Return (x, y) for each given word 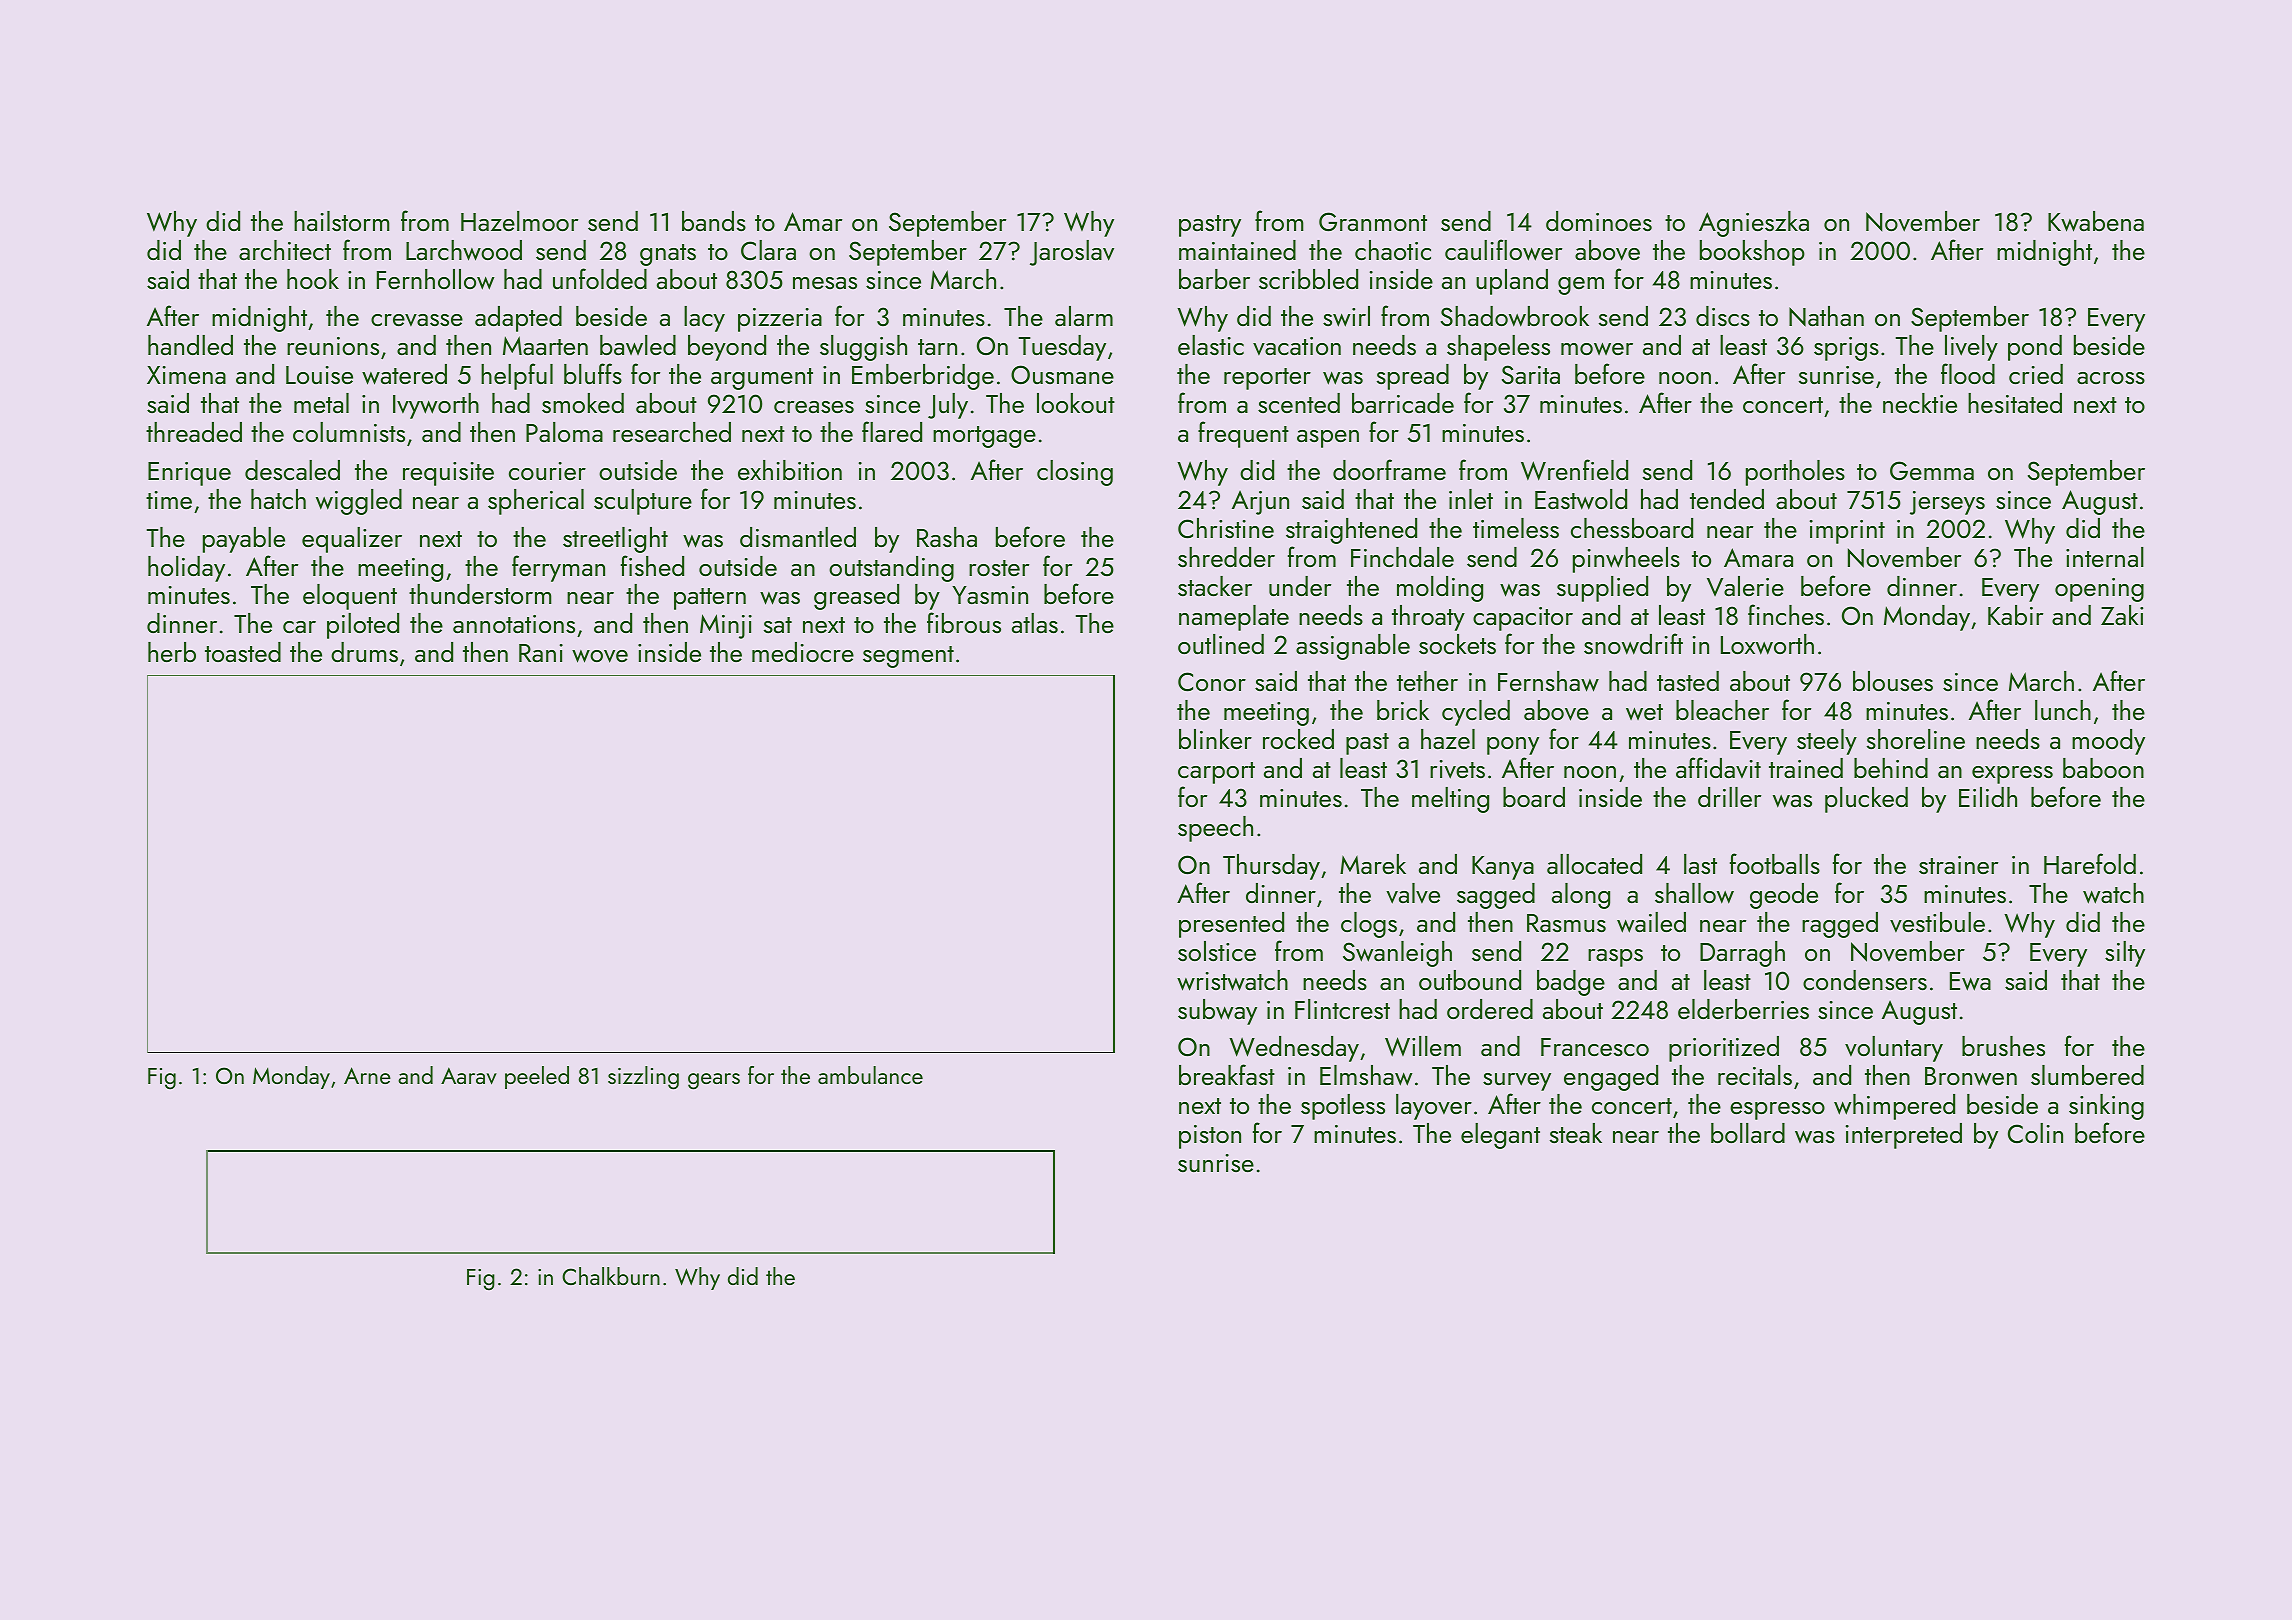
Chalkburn (611, 1276)
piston (1210, 1137)
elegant (1500, 1136)
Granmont (1373, 221)
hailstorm (341, 221)
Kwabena (2096, 221)
